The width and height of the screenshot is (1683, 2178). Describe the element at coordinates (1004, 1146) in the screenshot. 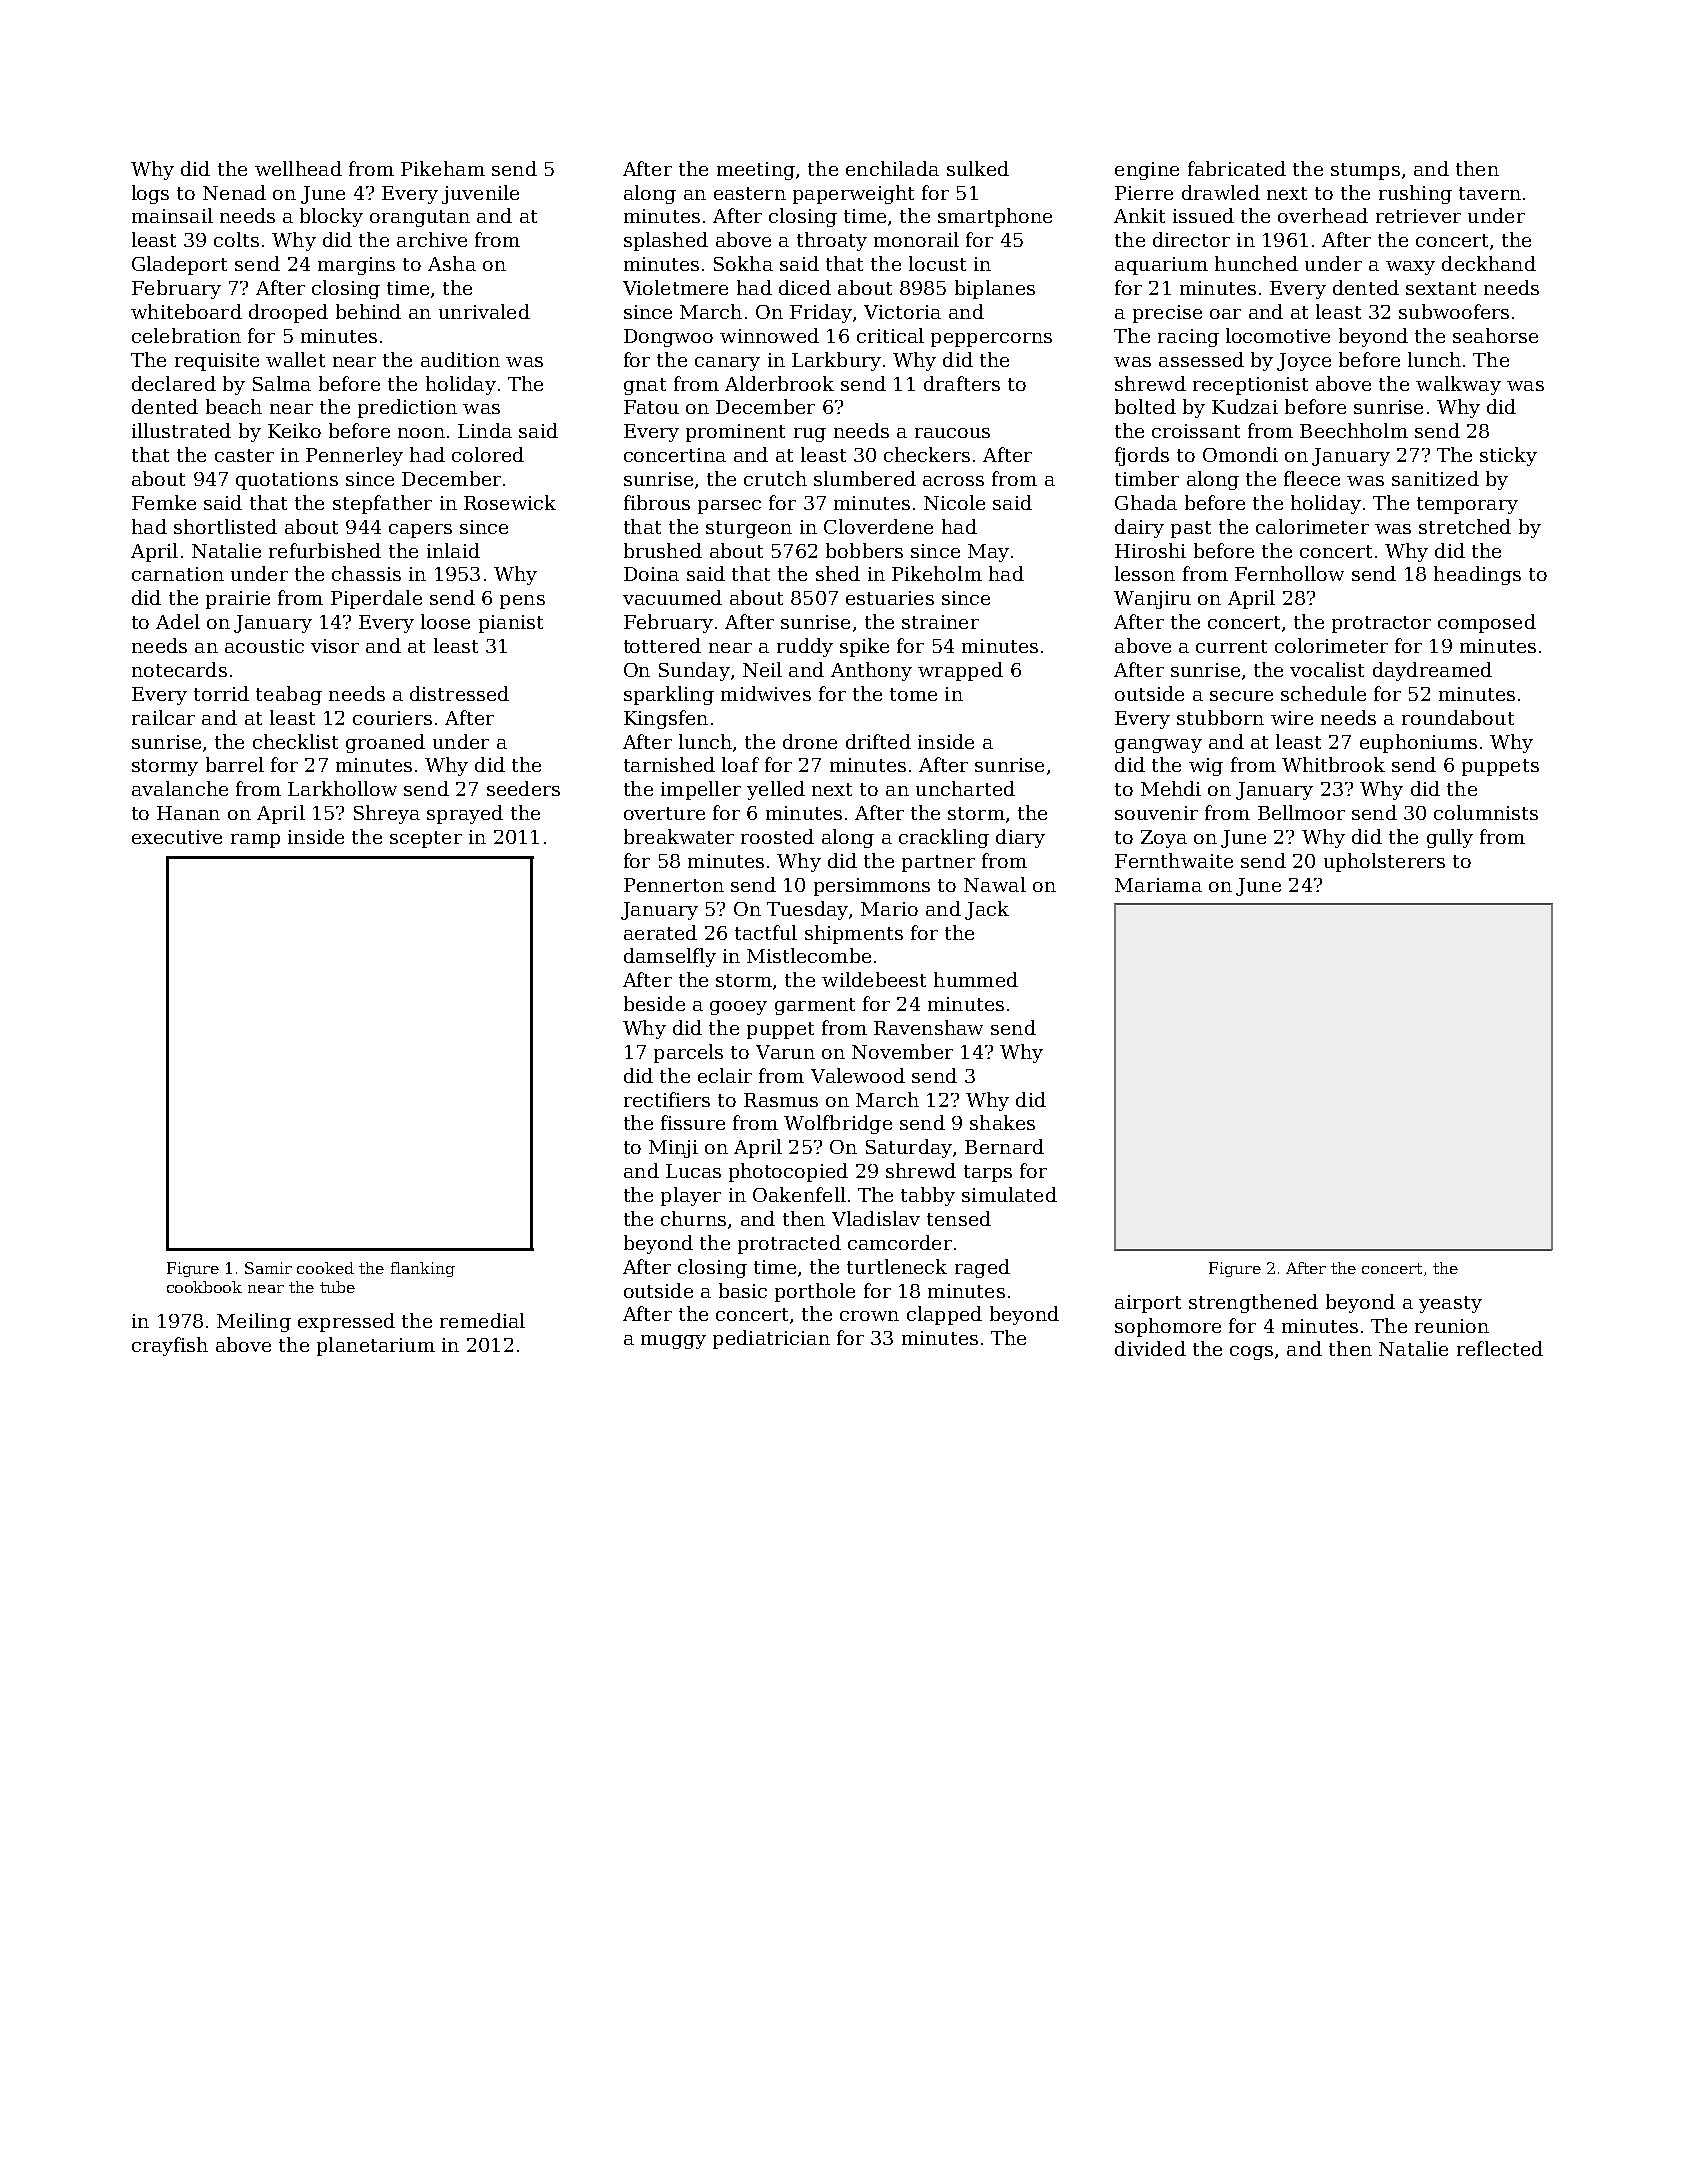

I see `Bernard` at that location.
